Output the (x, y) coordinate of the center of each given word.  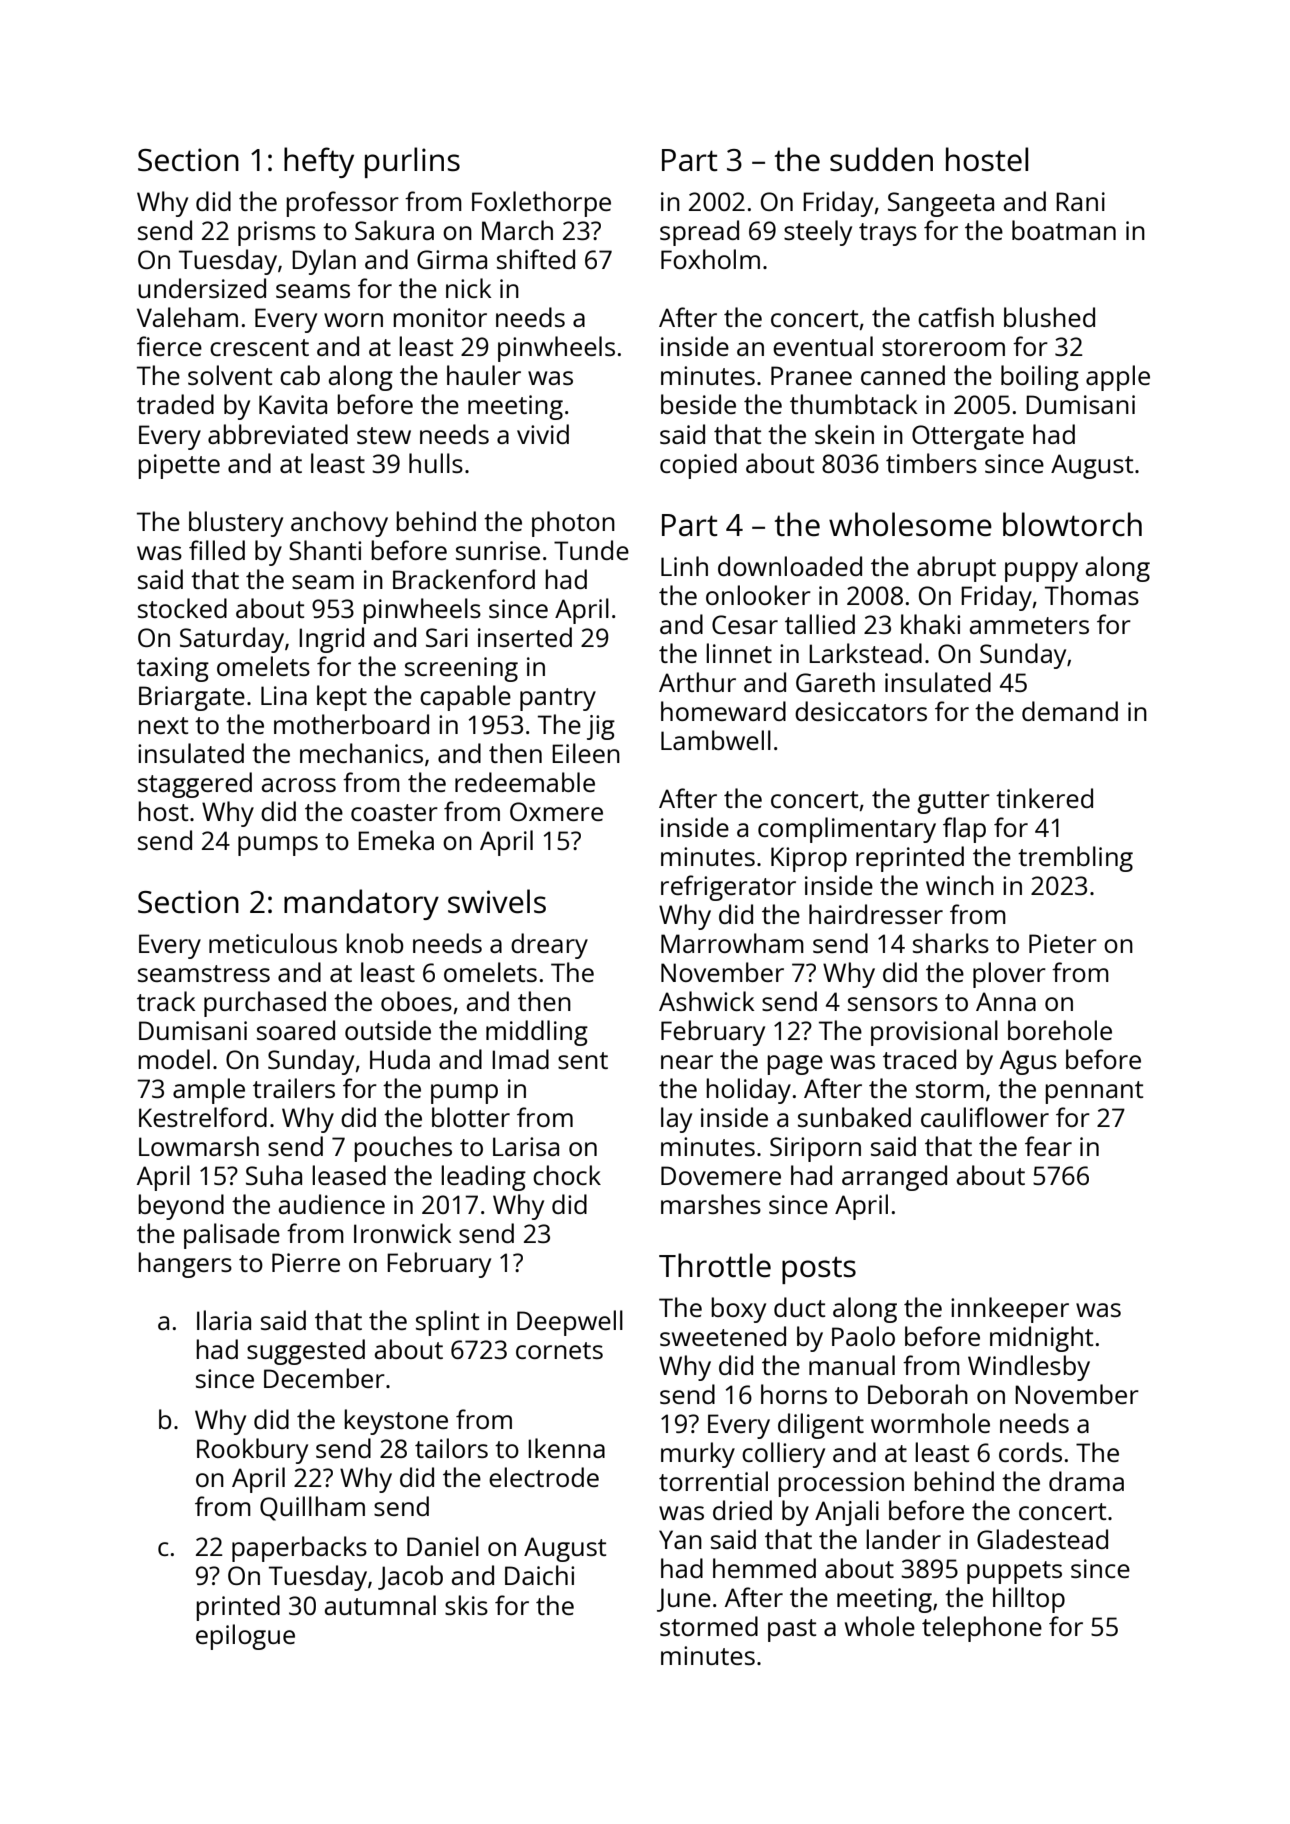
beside (698, 404)
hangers (185, 1265)
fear (1048, 1146)
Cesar (745, 624)
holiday (748, 1091)
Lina (284, 695)
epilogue (245, 1637)
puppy (1041, 572)
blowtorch (1072, 524)
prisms (277, 233)
